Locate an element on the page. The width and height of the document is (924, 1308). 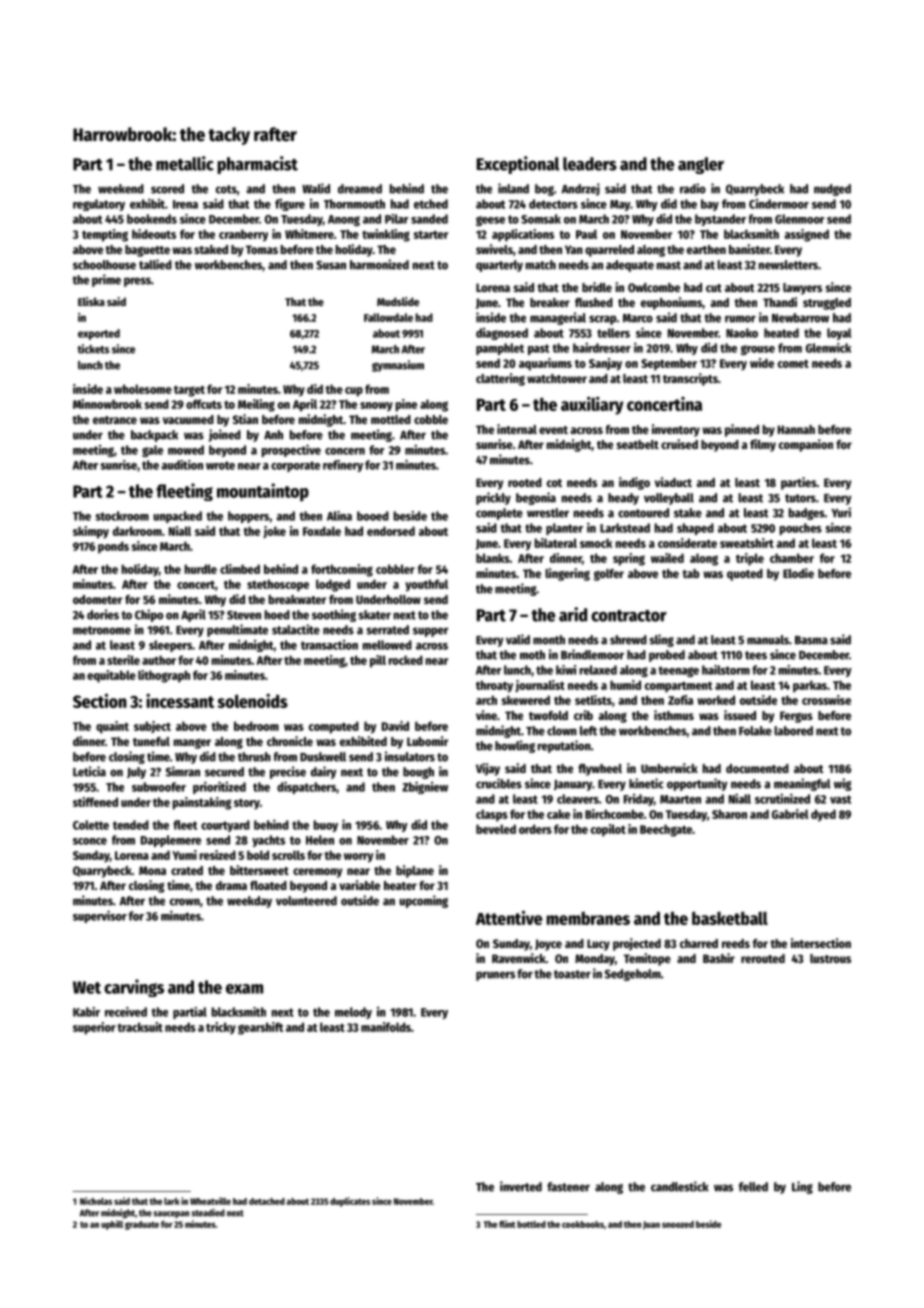
pharmacist is located at coordinates (257, 165).
